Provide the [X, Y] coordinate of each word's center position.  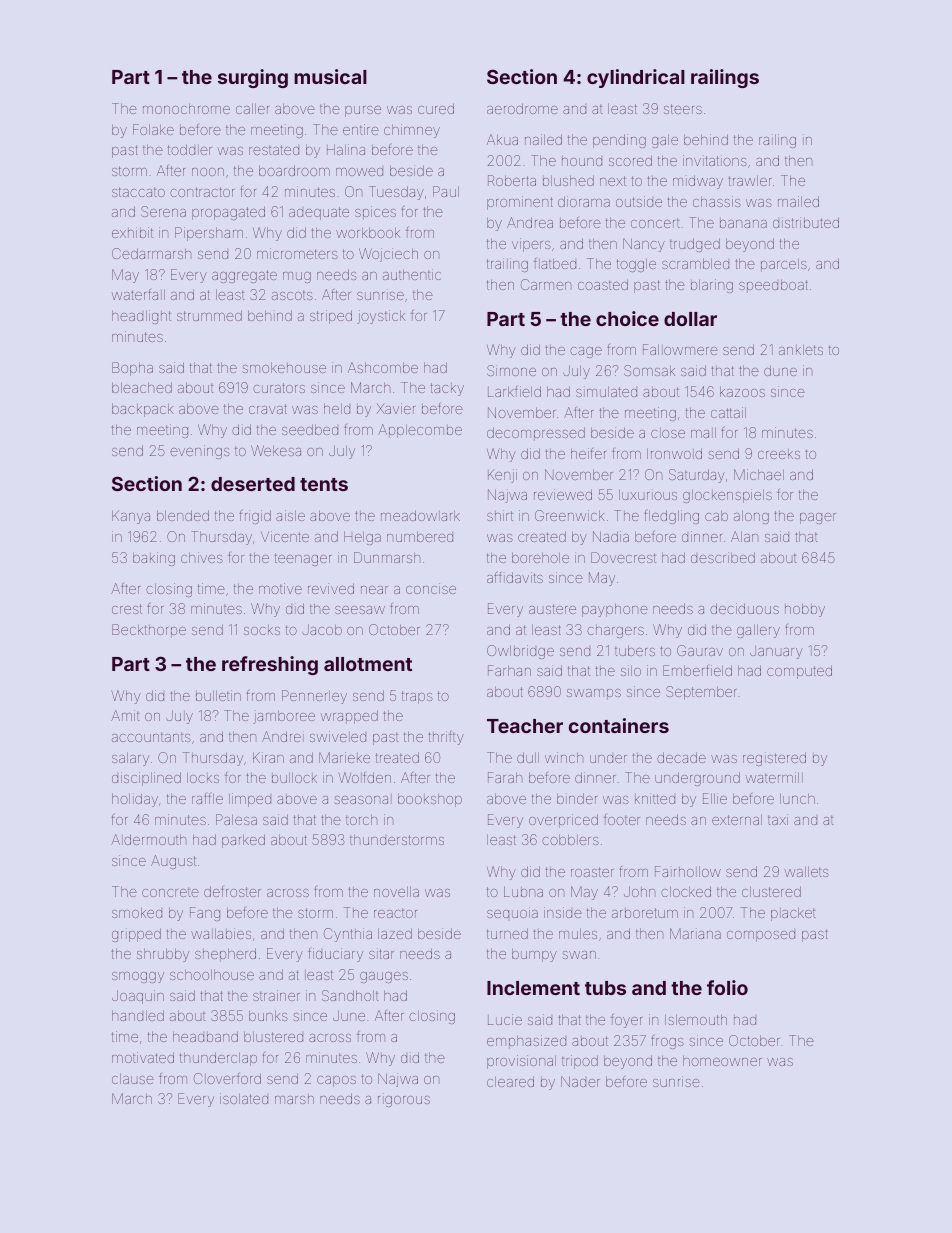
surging [253, 78]
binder [577, 798]
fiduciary [335, 955]
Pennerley [314, 697]
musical [330, 76]
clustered [771, 891]
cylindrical [636, 78]
